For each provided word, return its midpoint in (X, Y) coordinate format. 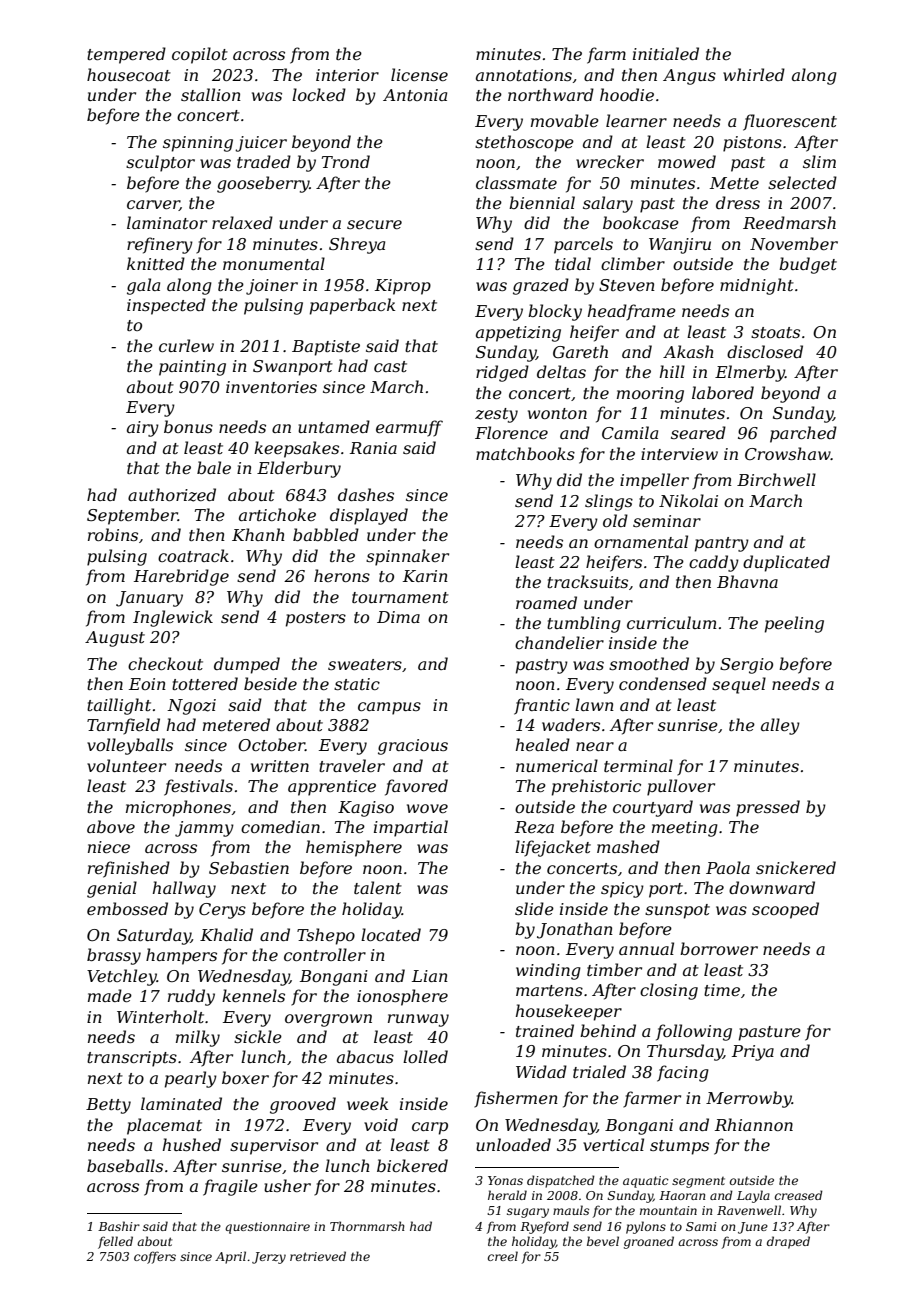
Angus (689, 77)
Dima (398, 617)
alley (780, 726)
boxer (245, 1077)
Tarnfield (123, 726)
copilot (200, 55)
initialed (666, 53)
